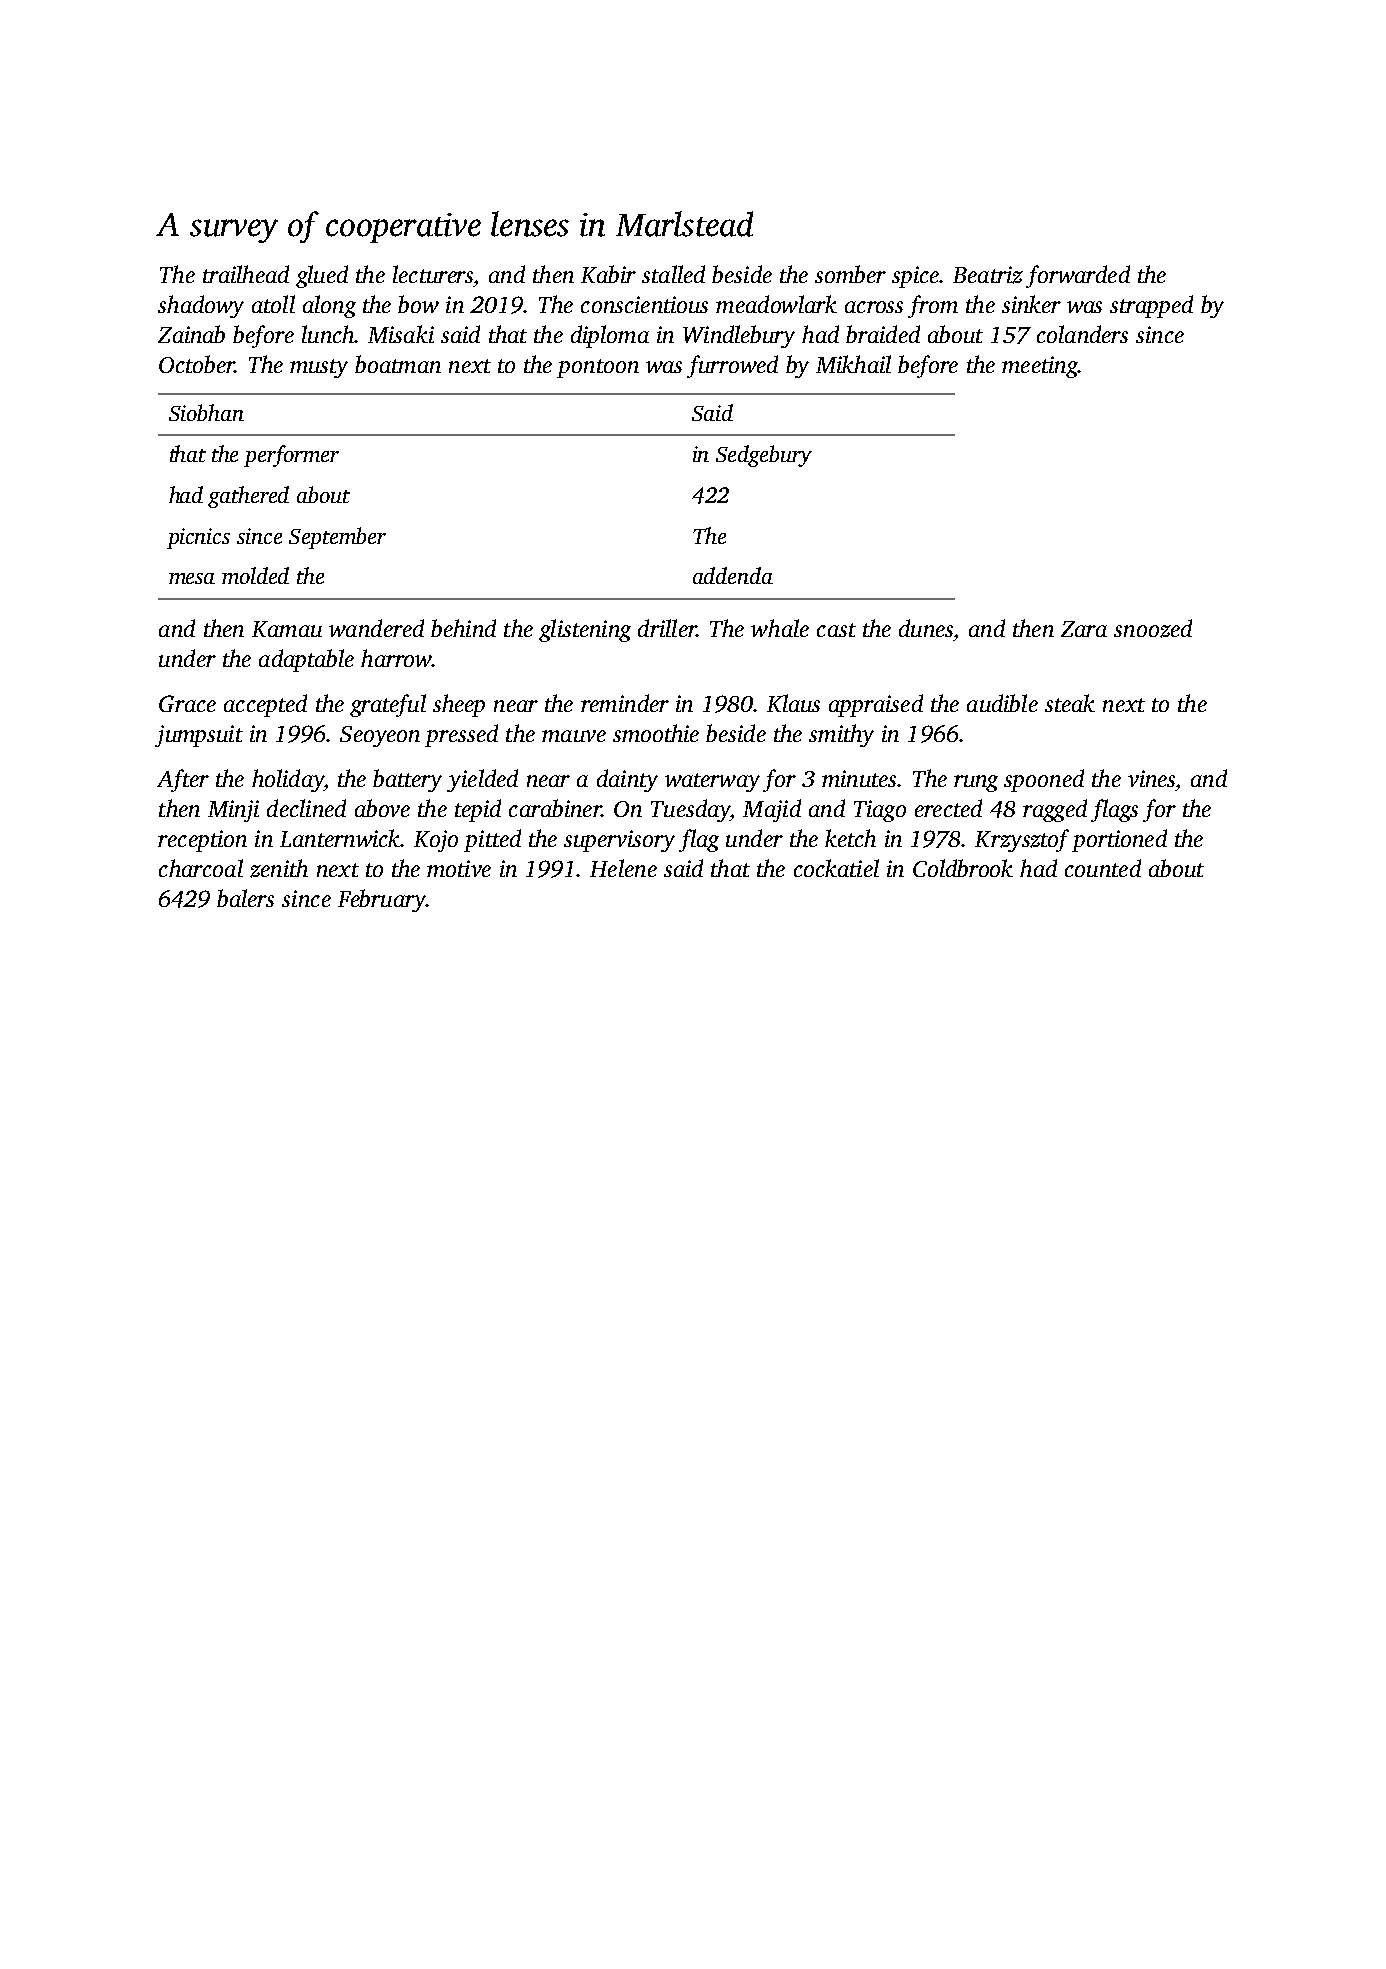 The height and width of the screenshot is (1969, 1386). Describe the element at coordinates (376, 628) in the screenshot. I see `wandered` at that location.
